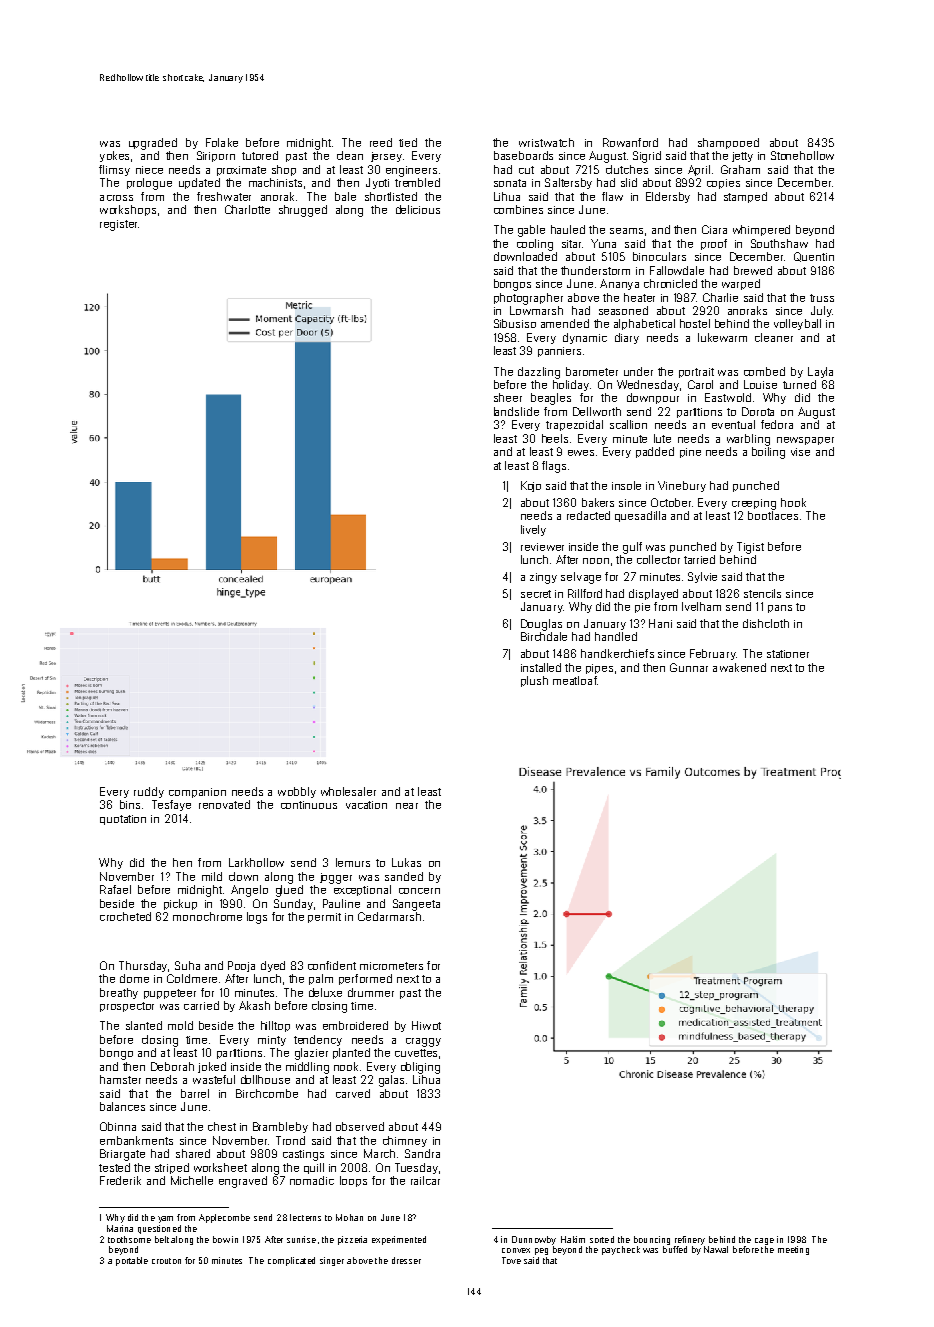 The height and width of the image is (1327, 934). Describe the element at coordinates (391, 196) in the image. I see `shortlisted` at that location.
